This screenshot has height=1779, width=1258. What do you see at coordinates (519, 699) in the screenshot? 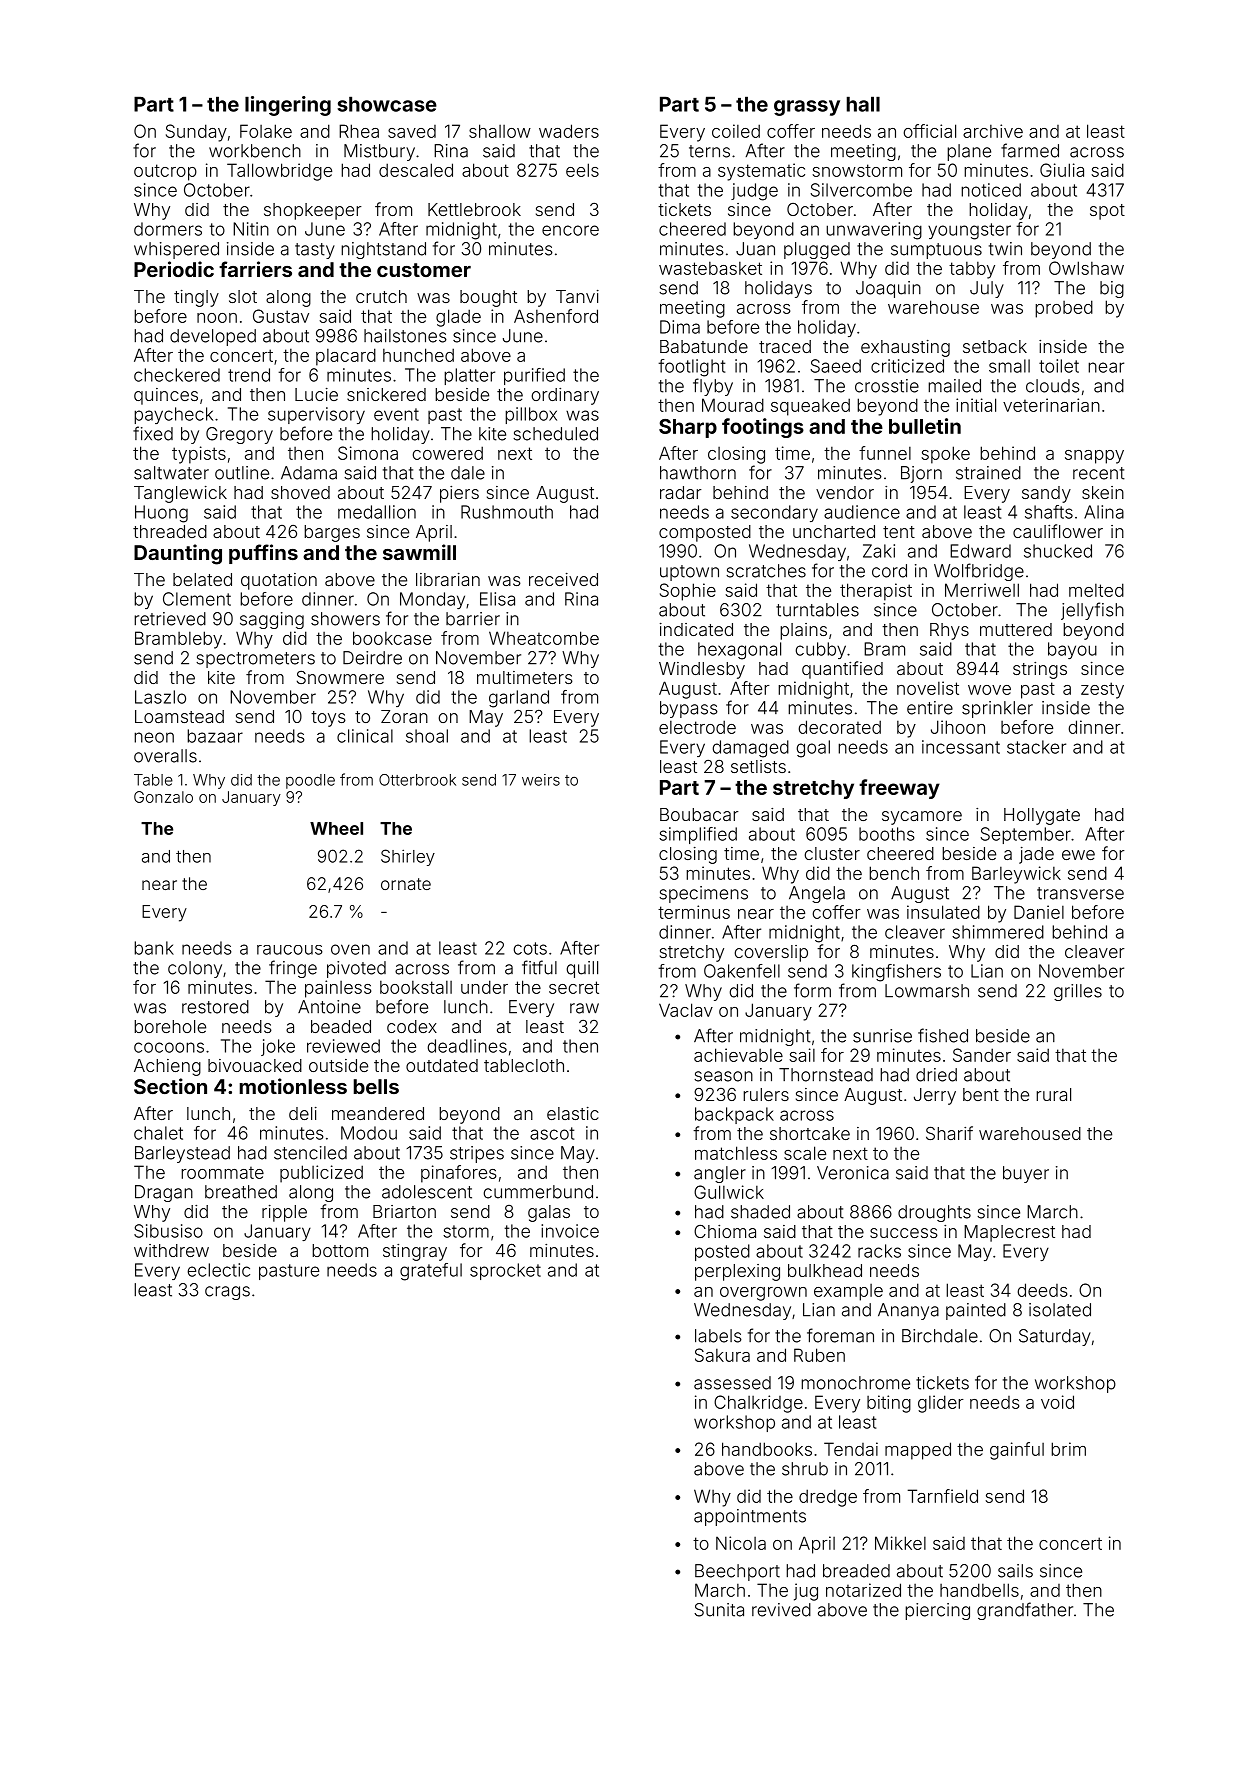
I see `garland` at bounding box center [519, 699].
